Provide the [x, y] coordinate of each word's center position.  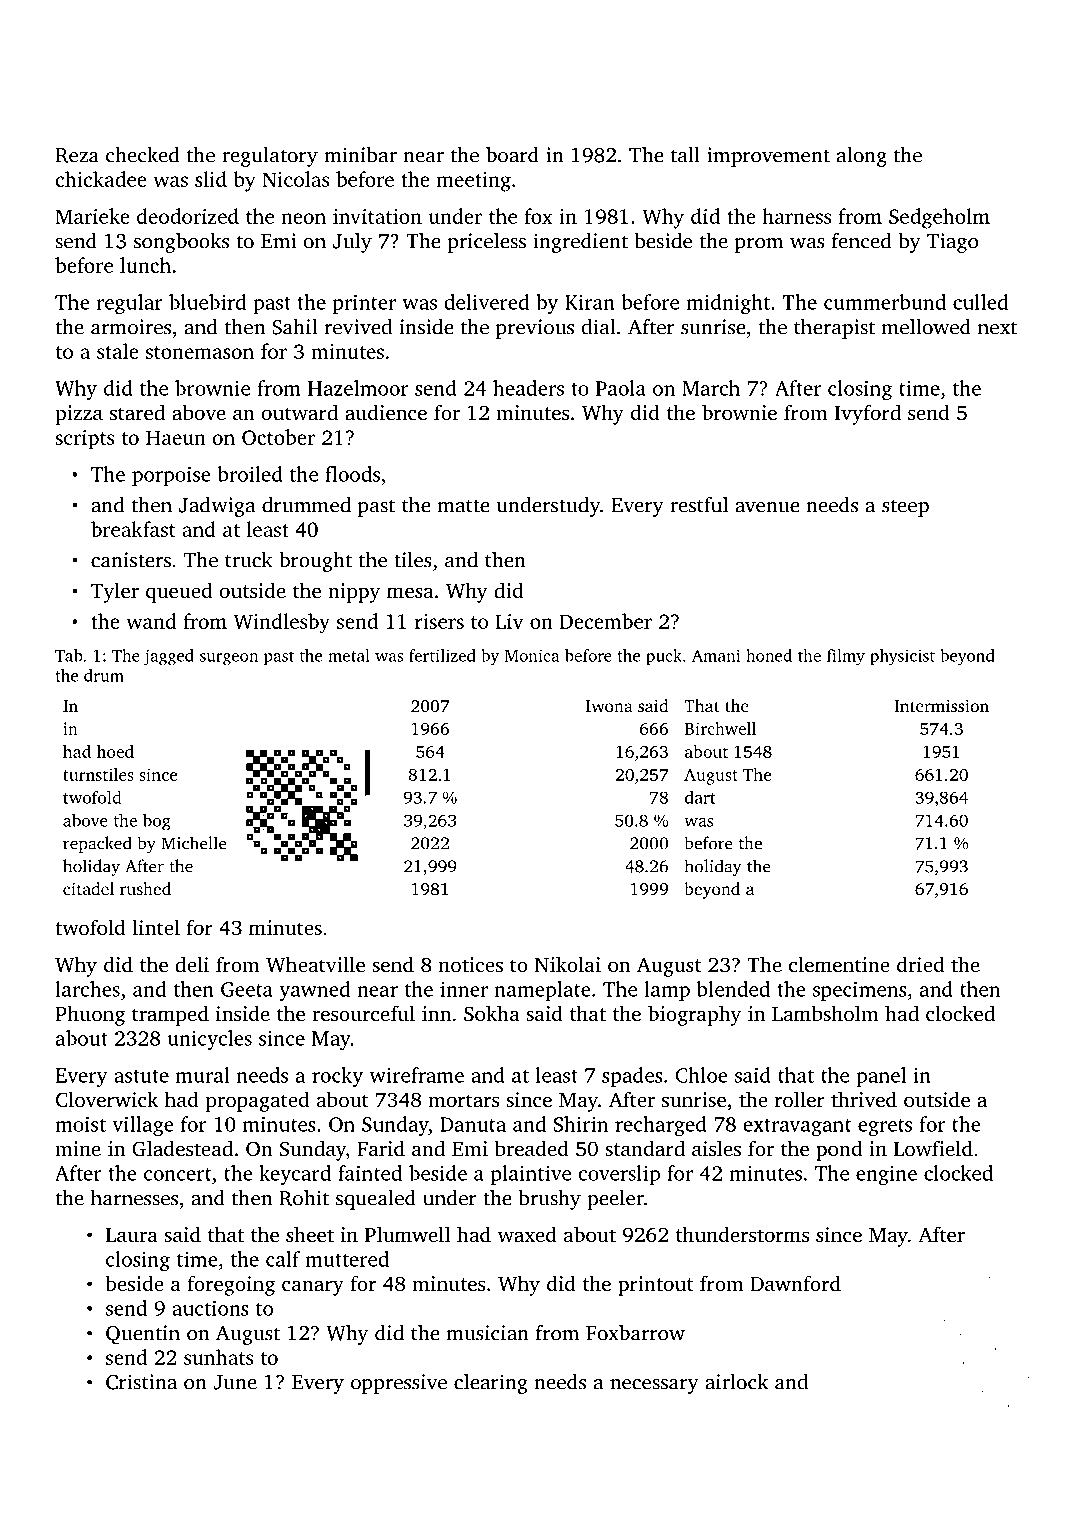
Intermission [941, 705]
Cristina [141, 1382]
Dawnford [795, 1283]
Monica [532, 655]
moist [80, 1124]
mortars [463, 1100]
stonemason [200, 352]
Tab [69, 655]
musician [487, 1333]
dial [598, 327]
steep [905, 508]
